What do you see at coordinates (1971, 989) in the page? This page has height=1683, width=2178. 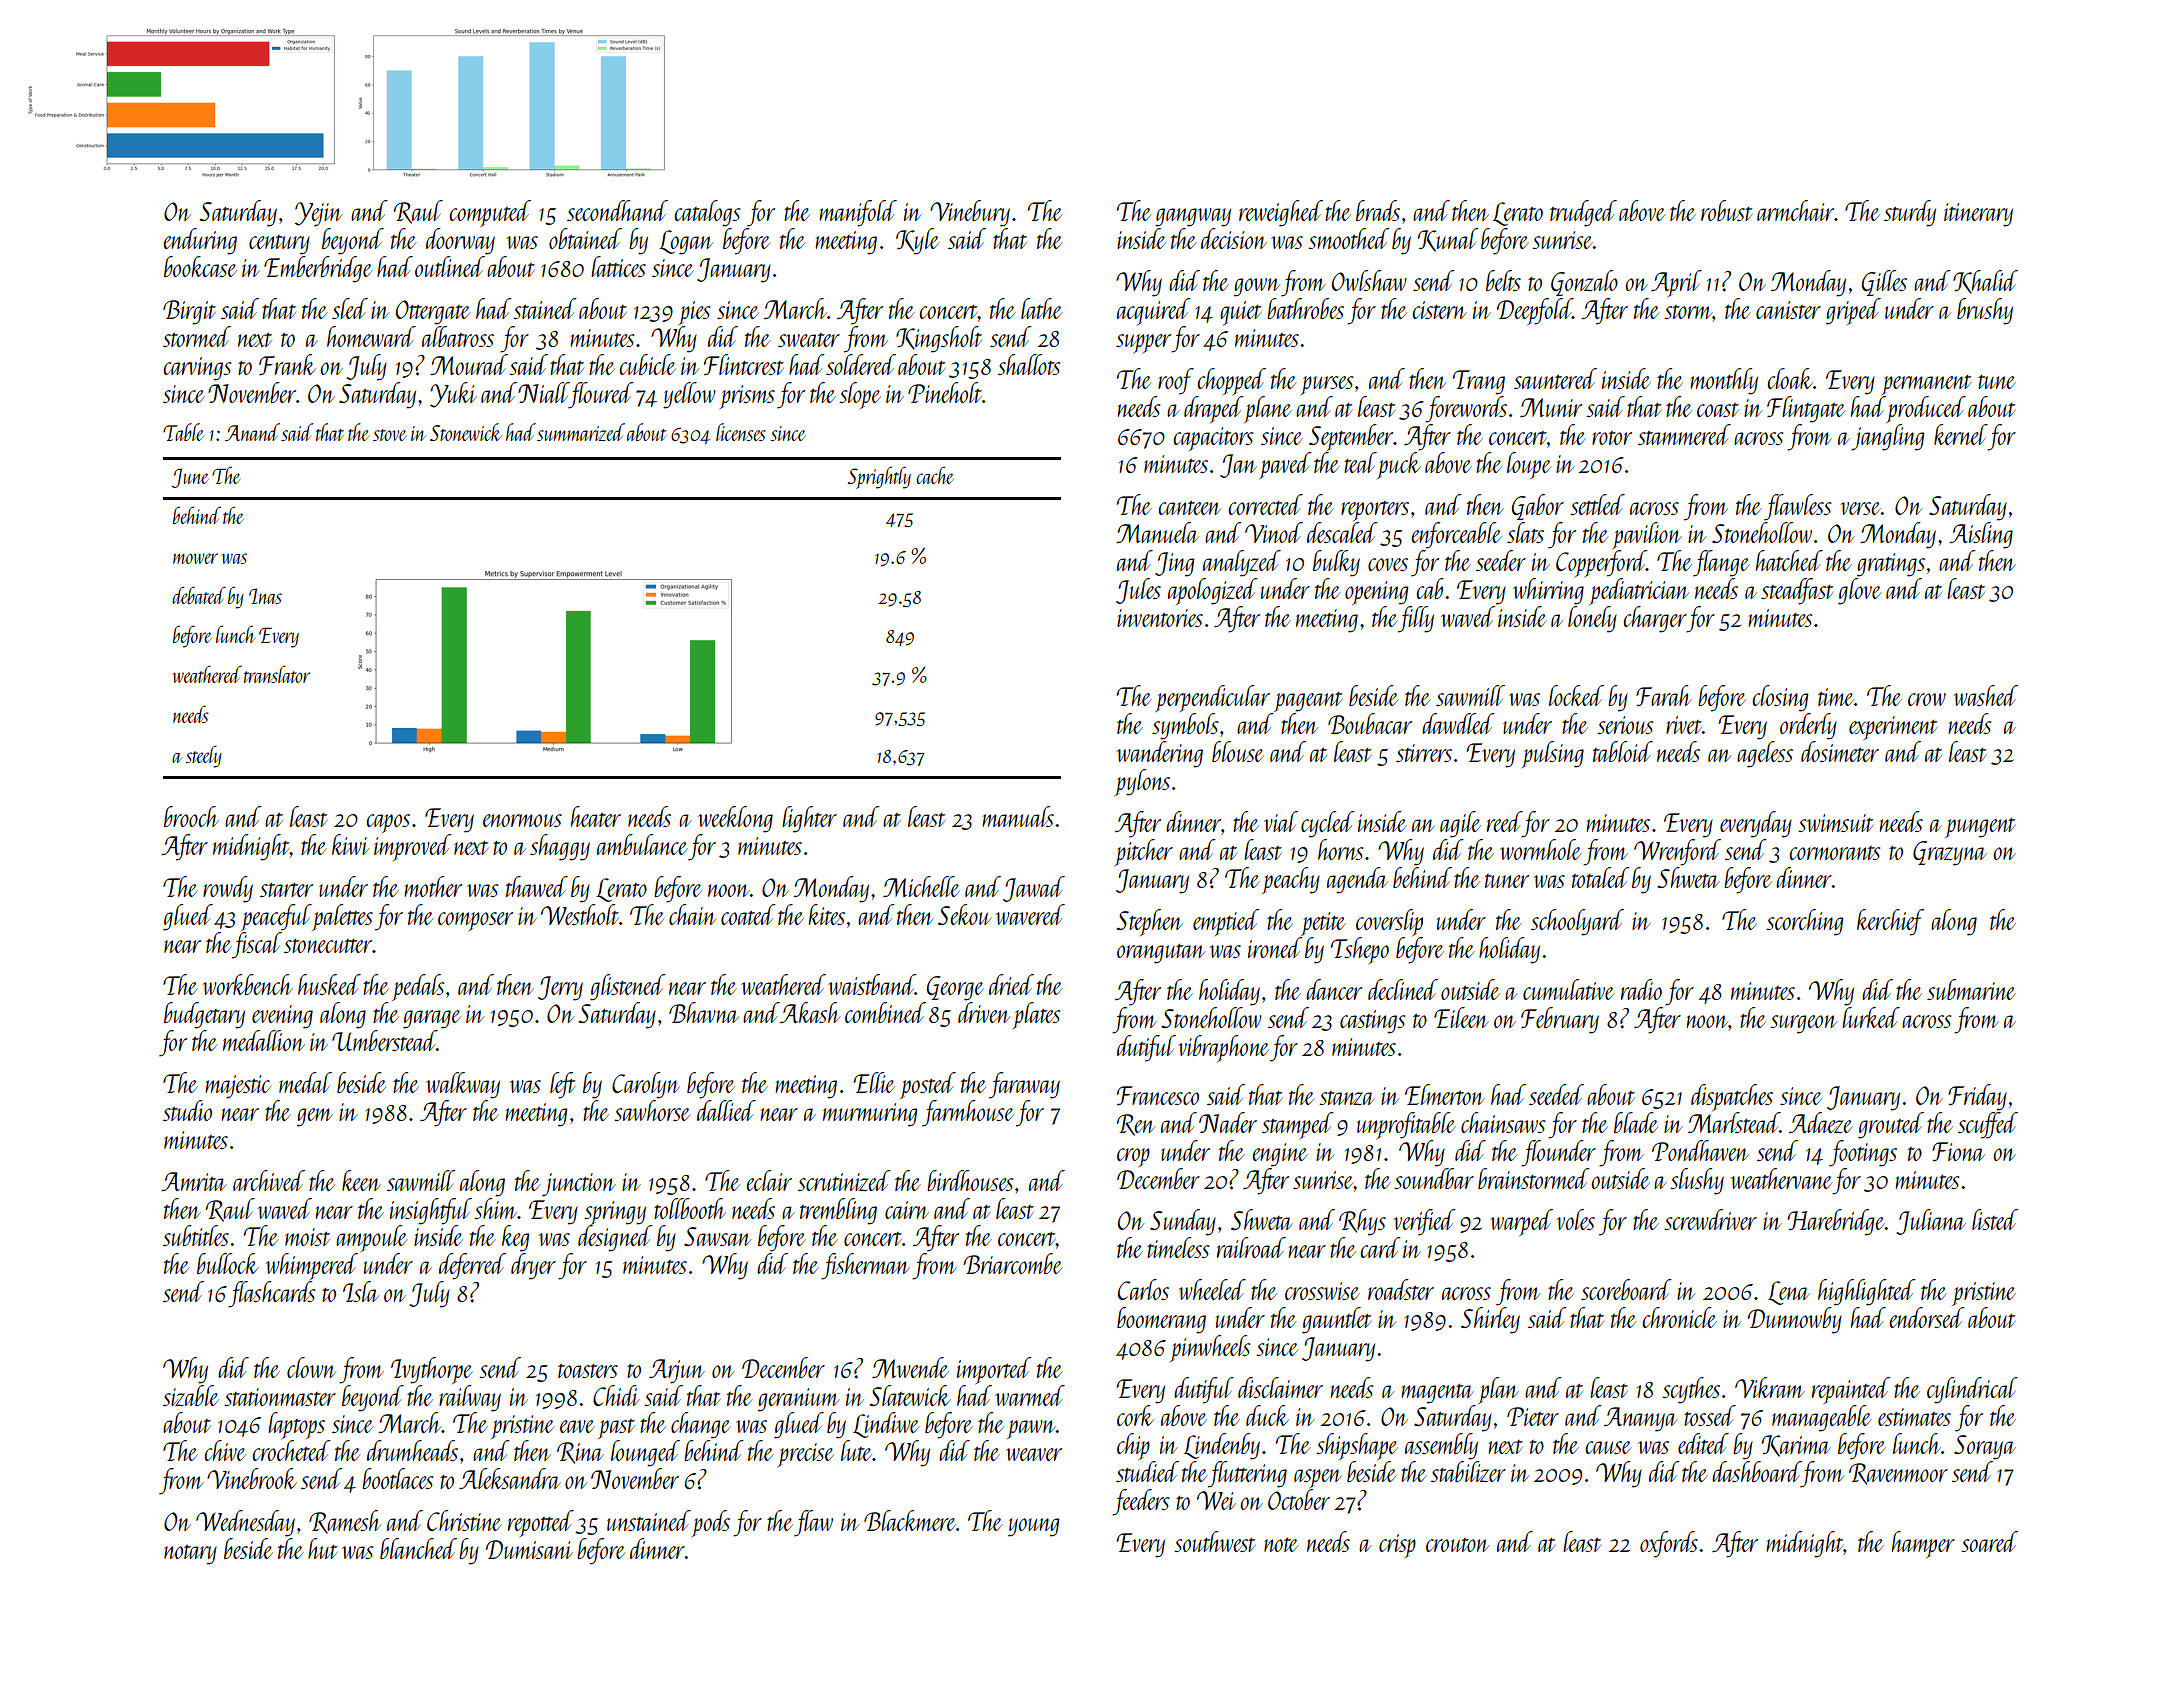 I see `submarine` at bounding box center [1971, 989].
